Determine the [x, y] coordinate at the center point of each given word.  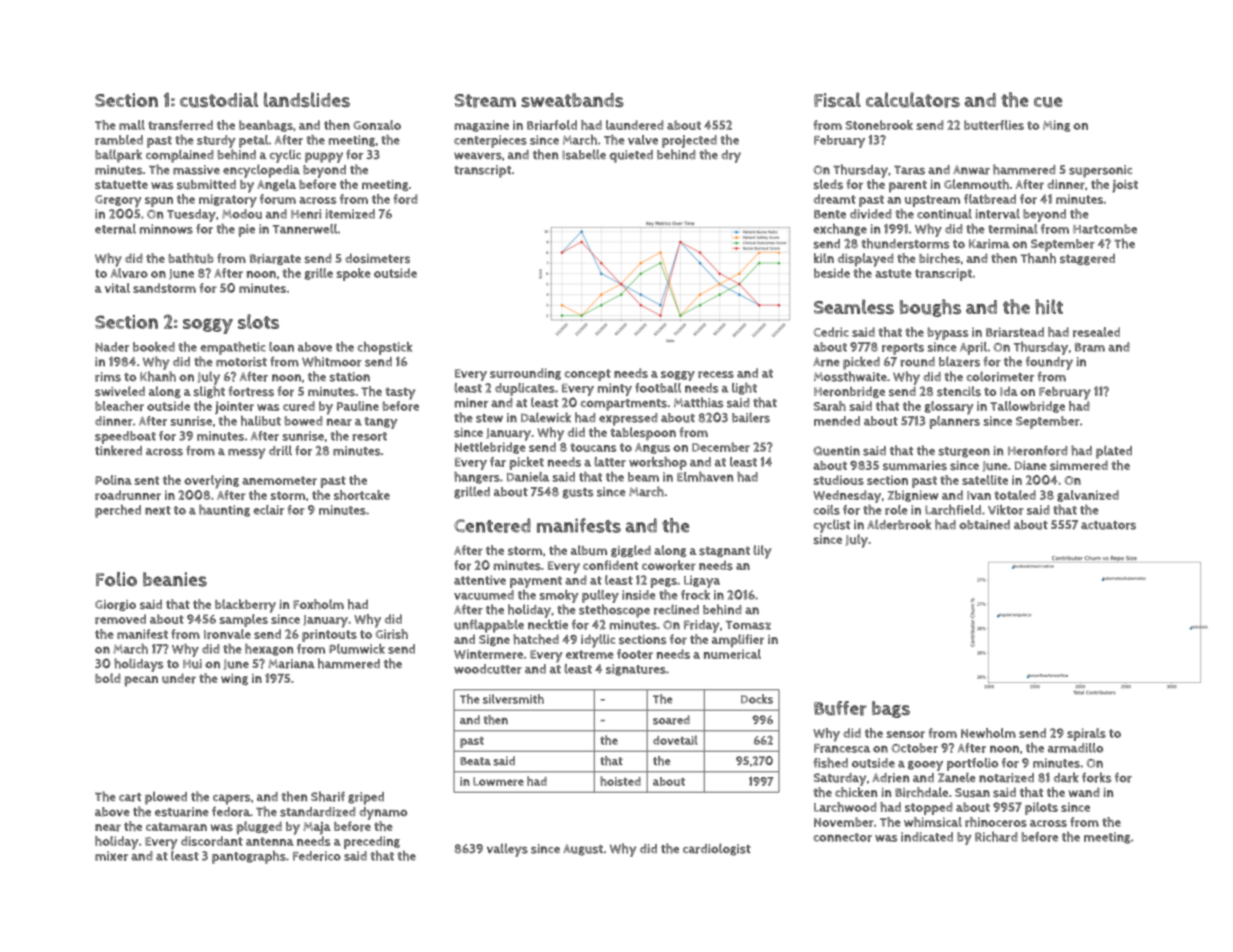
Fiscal [837, 99]
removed [120, 619]
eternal [115, 229]
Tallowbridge [1027, 407]
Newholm [988, 733]
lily [762, 552]
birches [939, 258]
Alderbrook [899, 524]
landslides [307, 100]
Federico [317, 856]
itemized [350, 214]
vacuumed [484, 595]
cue [1048, 102]
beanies [175, 579]
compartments [623, 405]
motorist [241, 362]
